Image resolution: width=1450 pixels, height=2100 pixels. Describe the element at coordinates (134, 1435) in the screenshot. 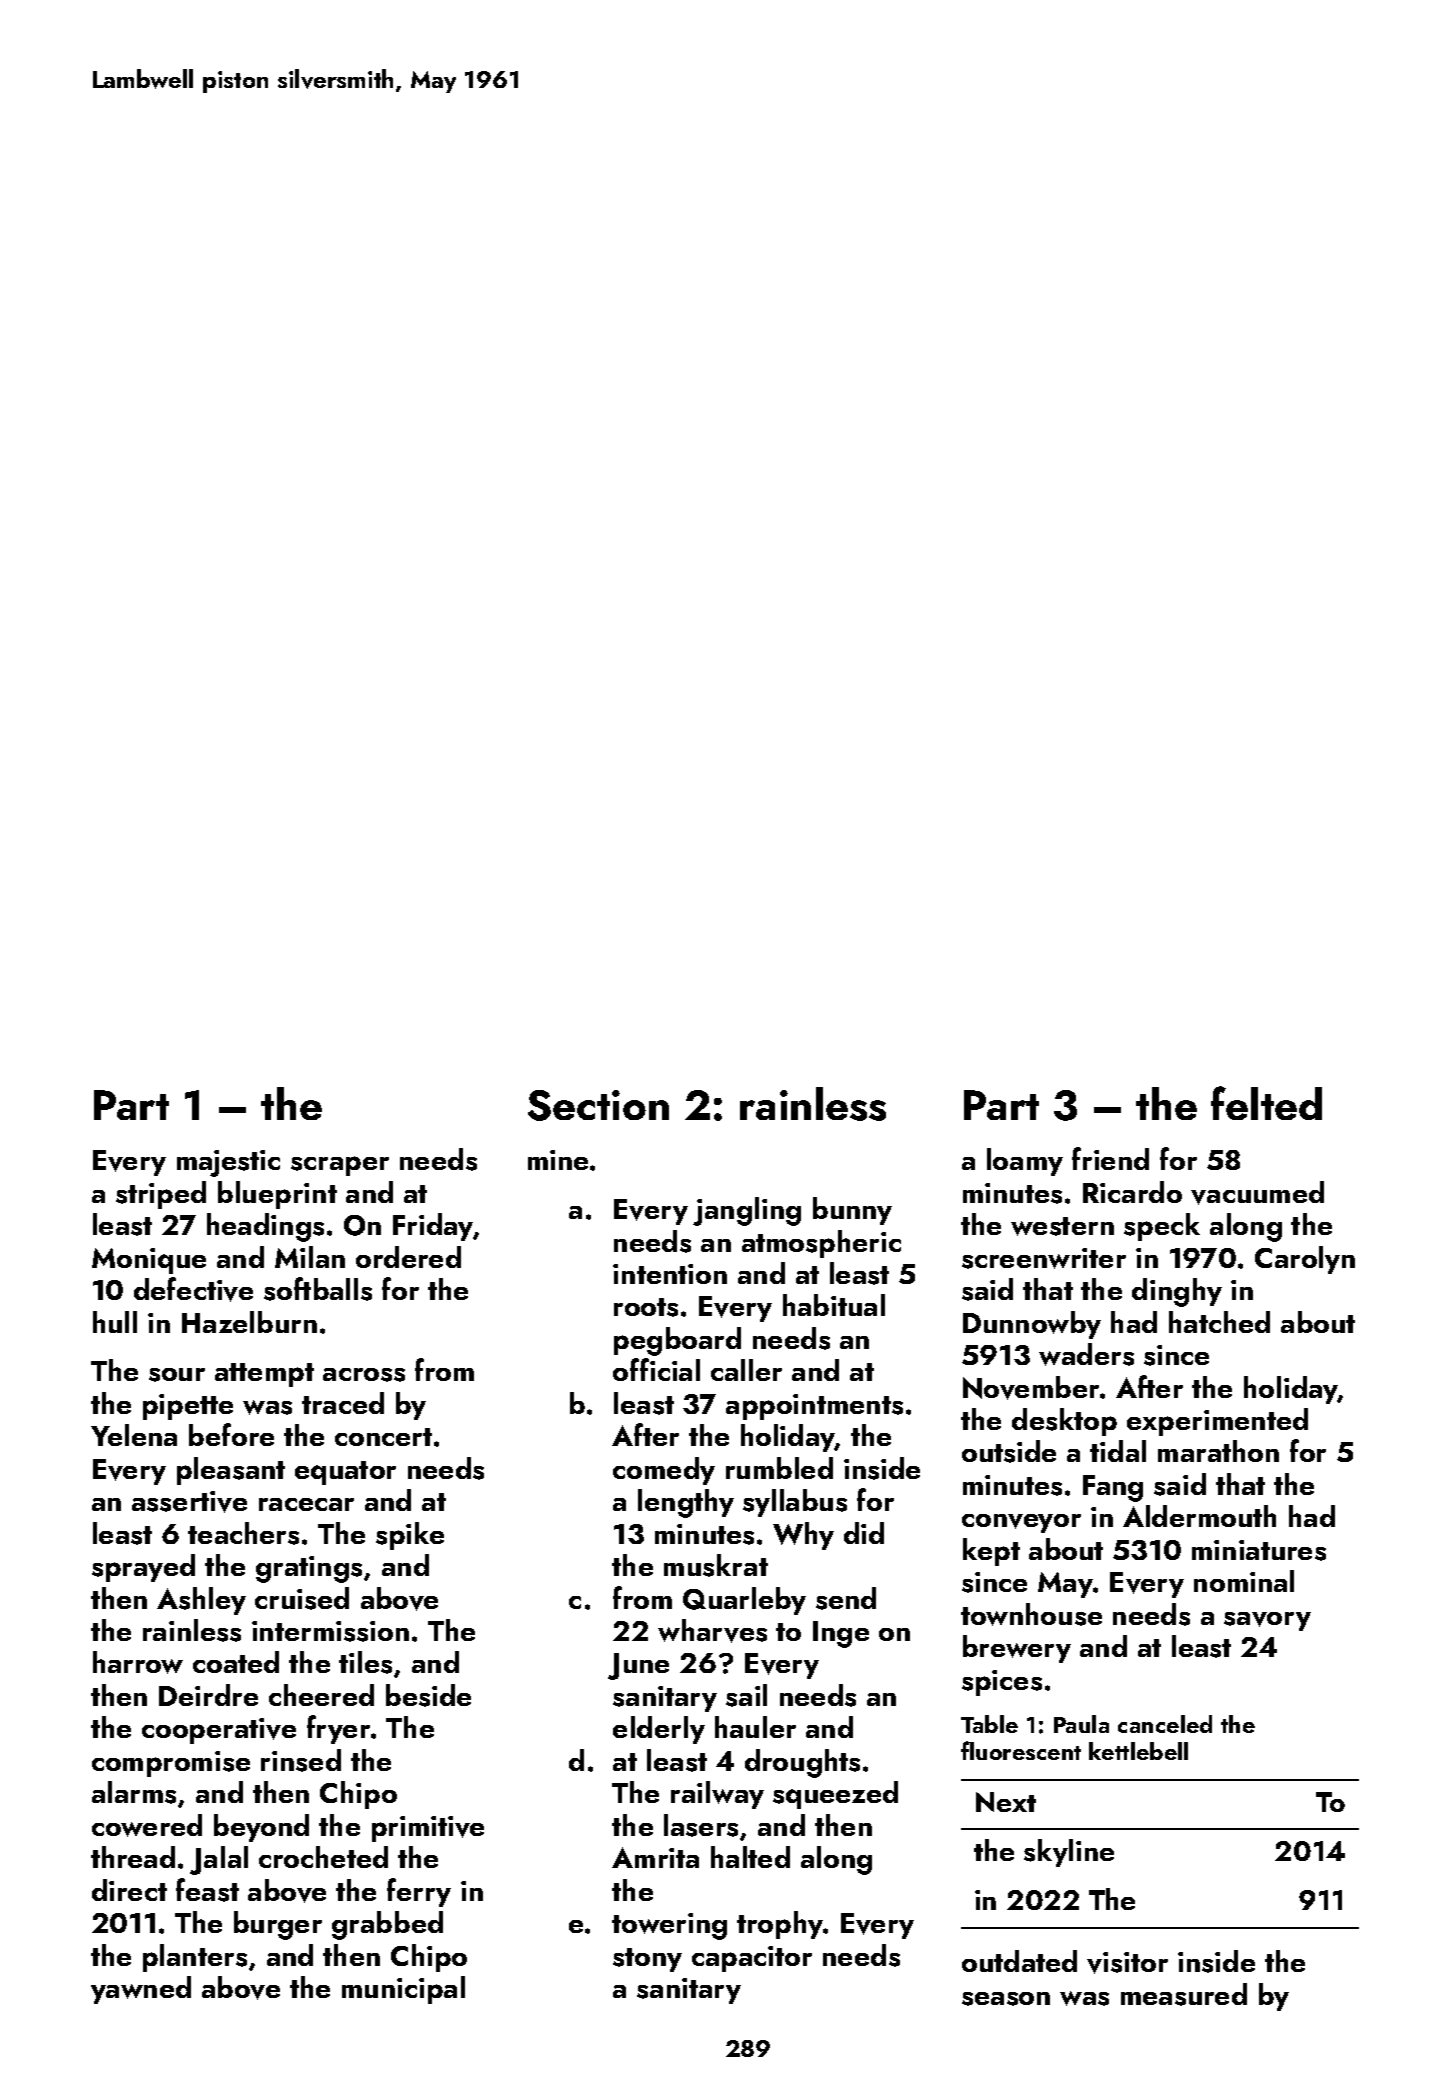

I see `Yelena` at that location.
